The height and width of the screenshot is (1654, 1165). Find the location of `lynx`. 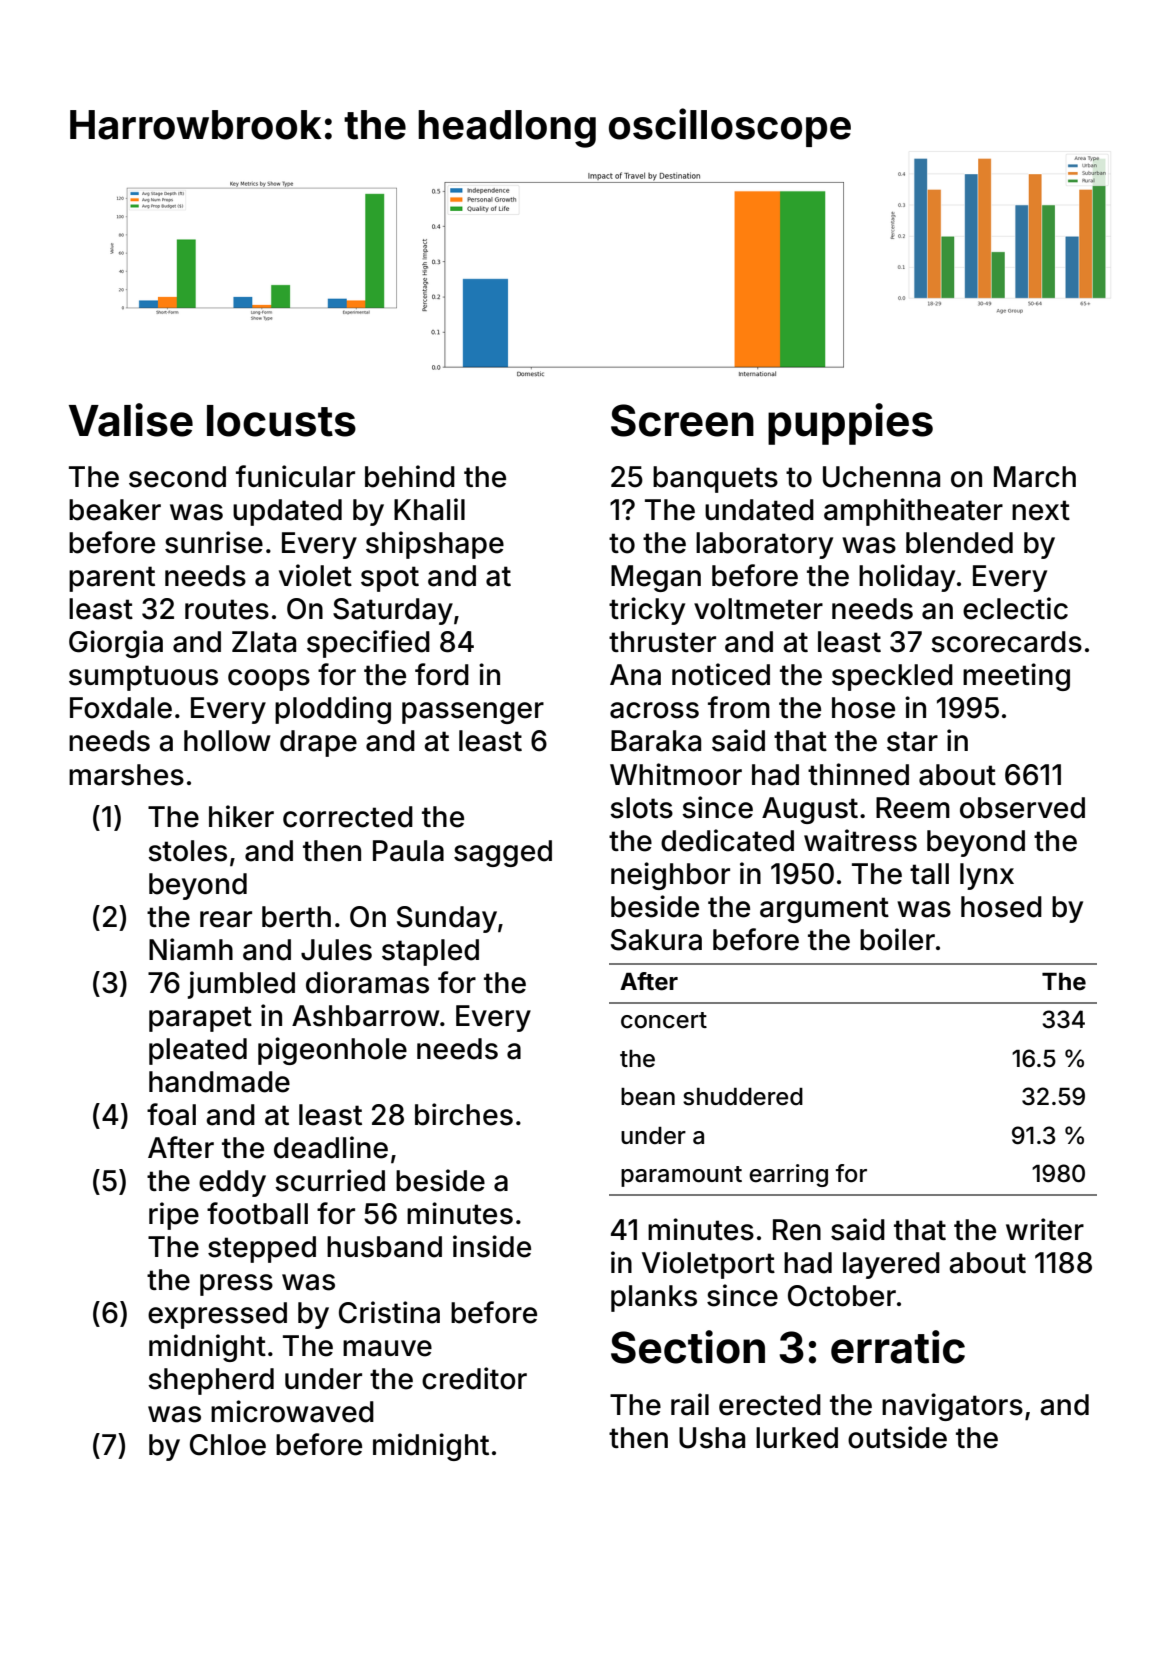

lynx is located at coordinates (987, 876).
